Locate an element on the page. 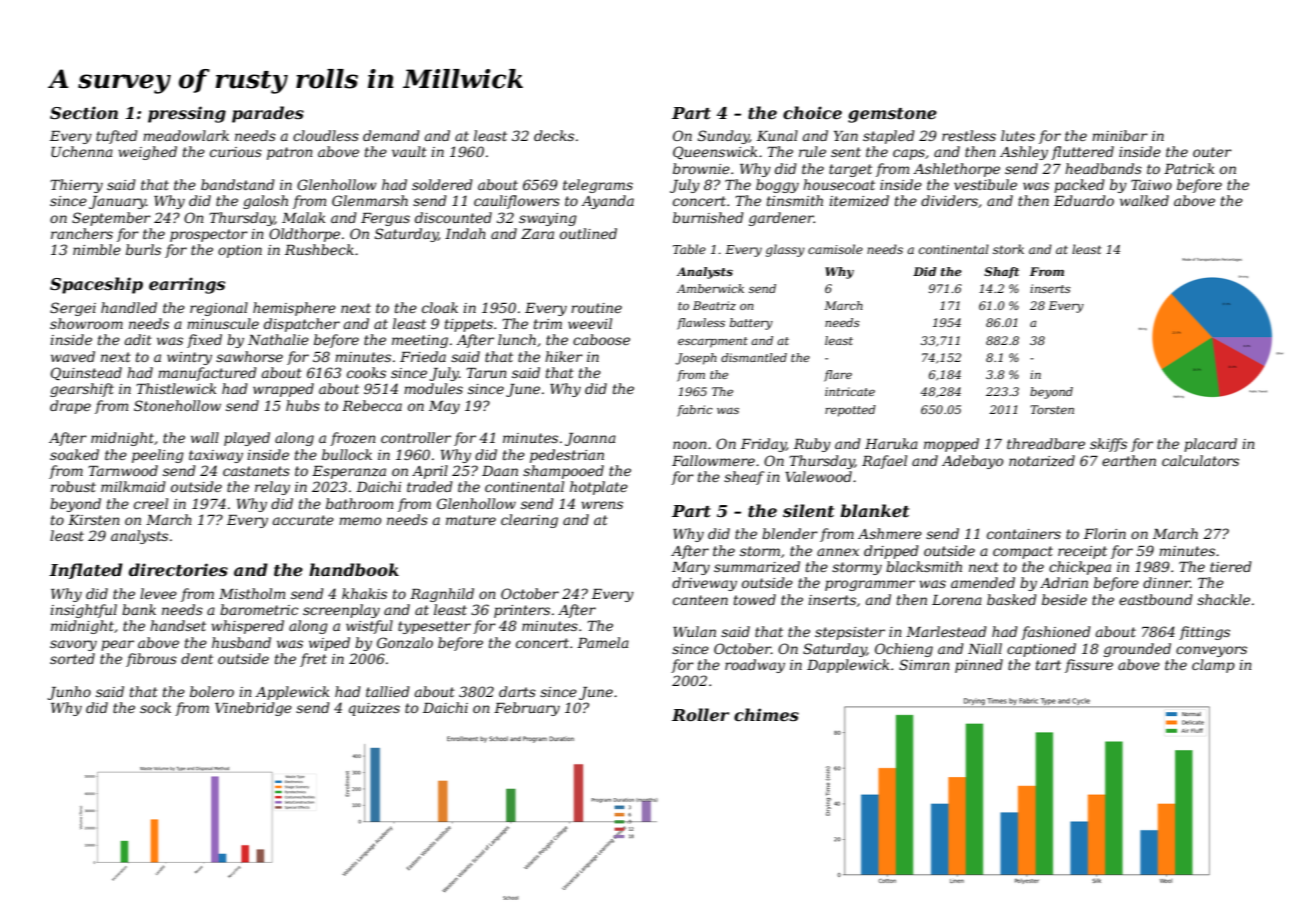 The width and height of the document is (1308, 924). cloudless is located at coordinates (326, 135).
